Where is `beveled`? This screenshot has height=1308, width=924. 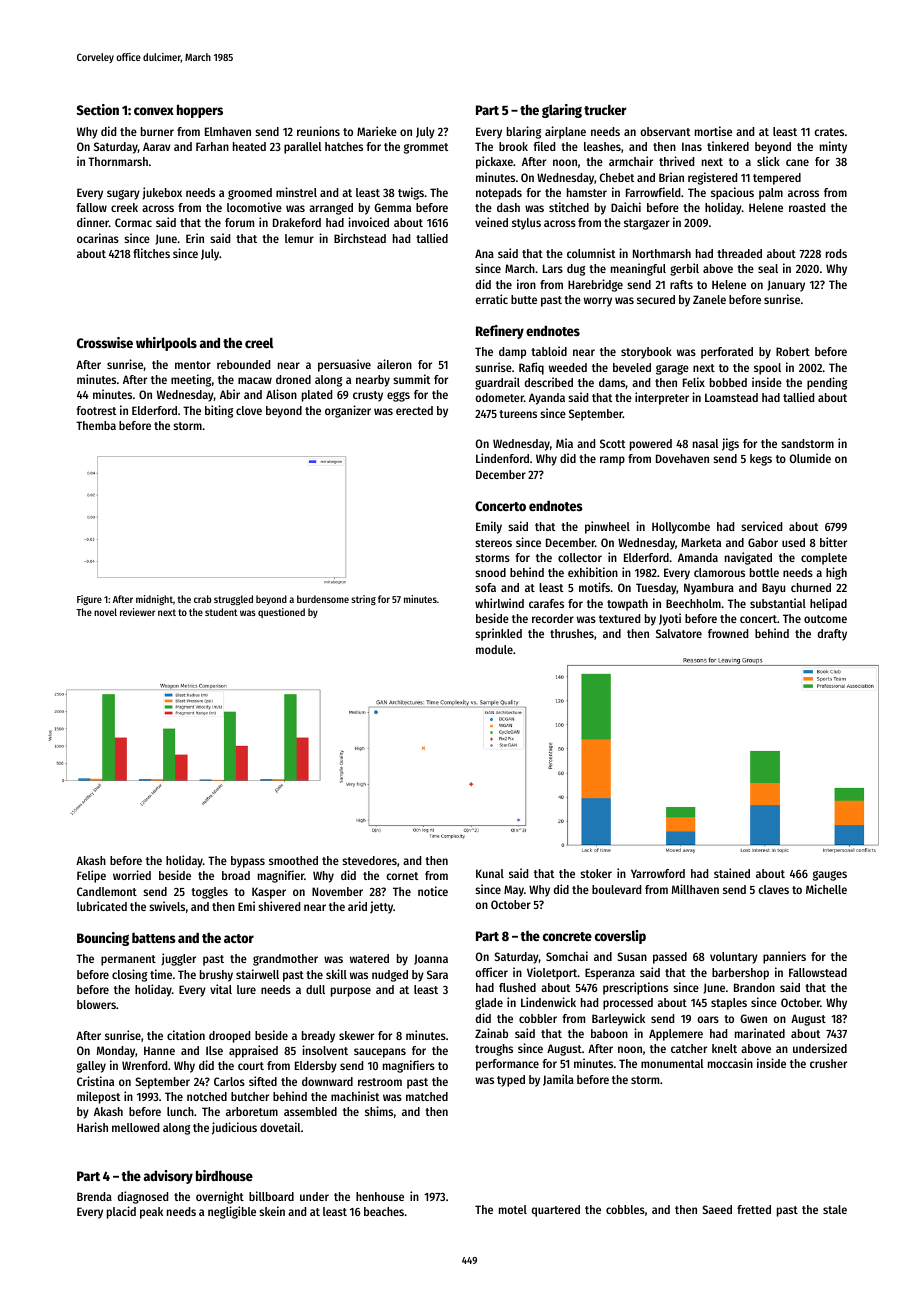 beveled is located at coordinates (632, 367).
